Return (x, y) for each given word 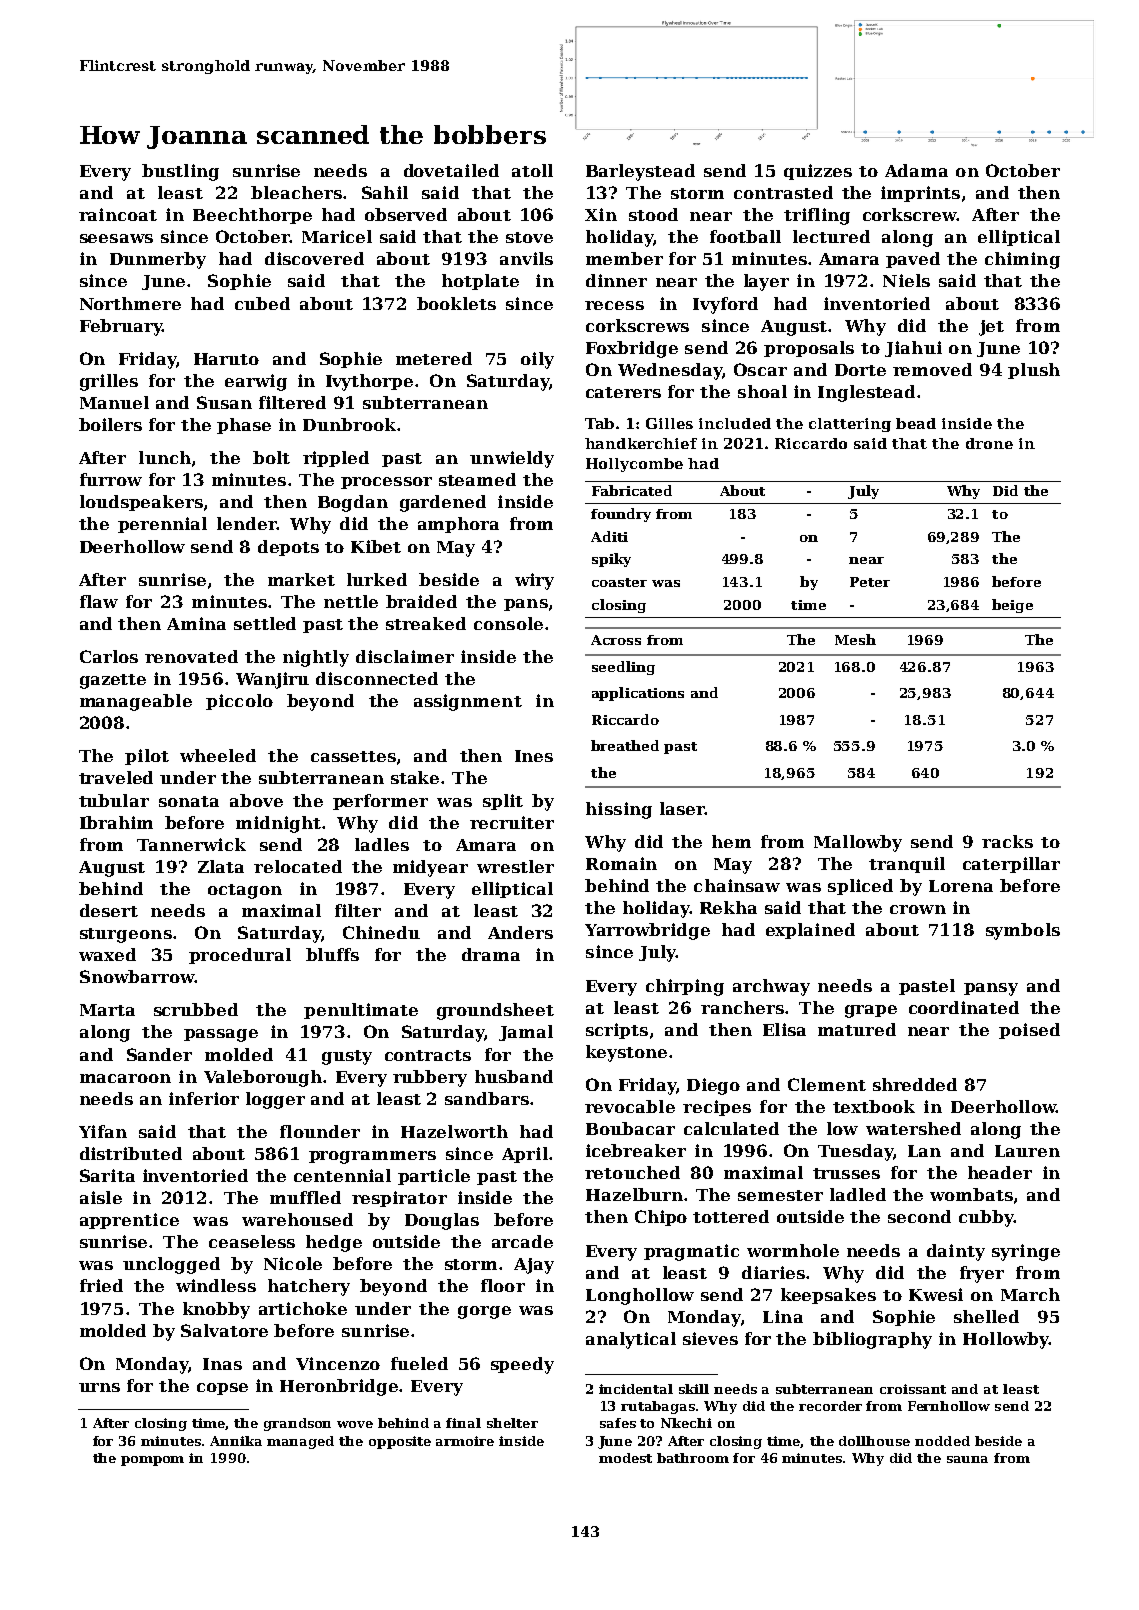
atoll (532, 170)
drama (491, 954)
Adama (916, 170)
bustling (180, 172)
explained (810, 931)
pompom (152, 1461)
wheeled (218, 755)
